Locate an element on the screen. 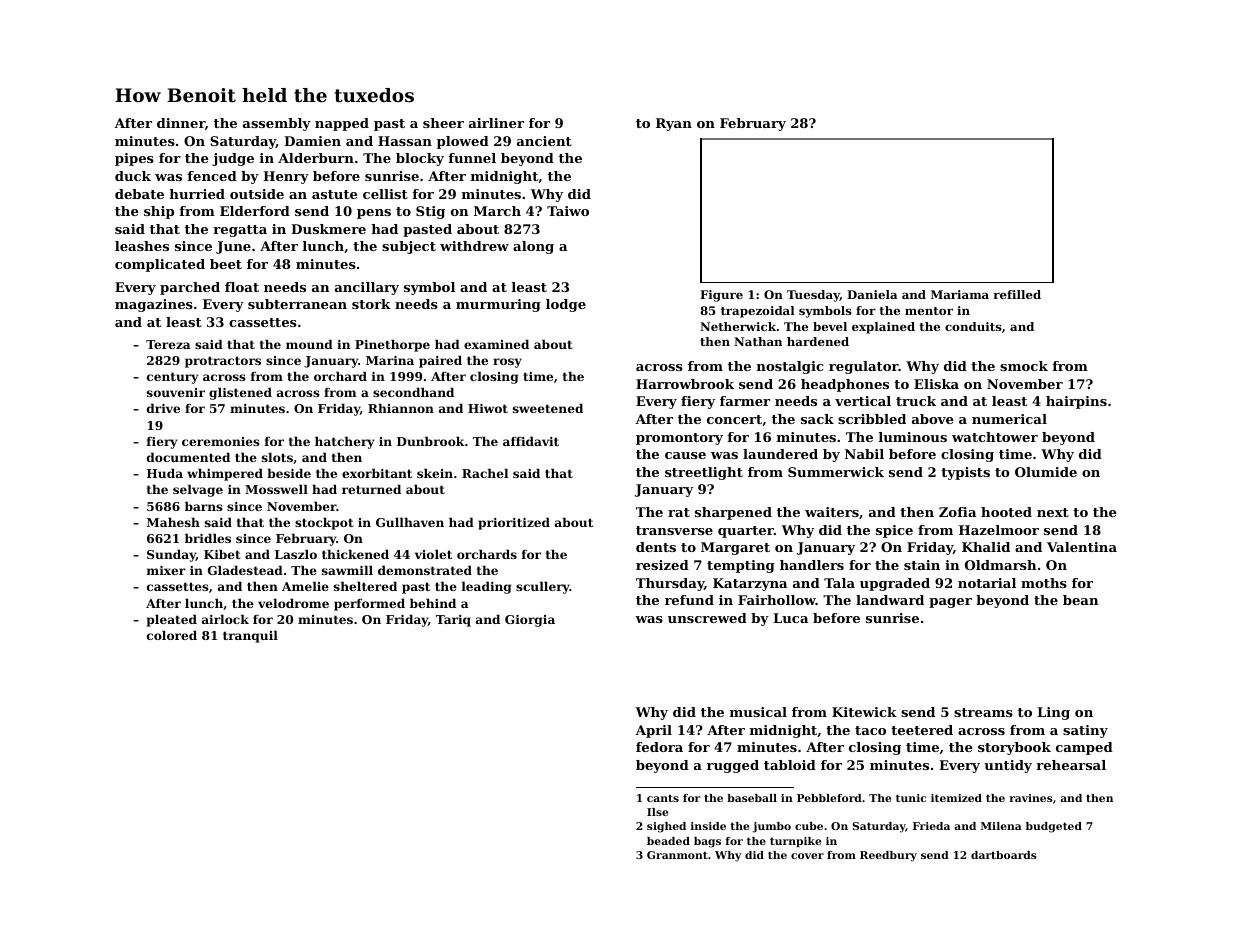 The height and width of the screenshot is (952, 1233). Taiwo is located at coordinates (568, 211).
